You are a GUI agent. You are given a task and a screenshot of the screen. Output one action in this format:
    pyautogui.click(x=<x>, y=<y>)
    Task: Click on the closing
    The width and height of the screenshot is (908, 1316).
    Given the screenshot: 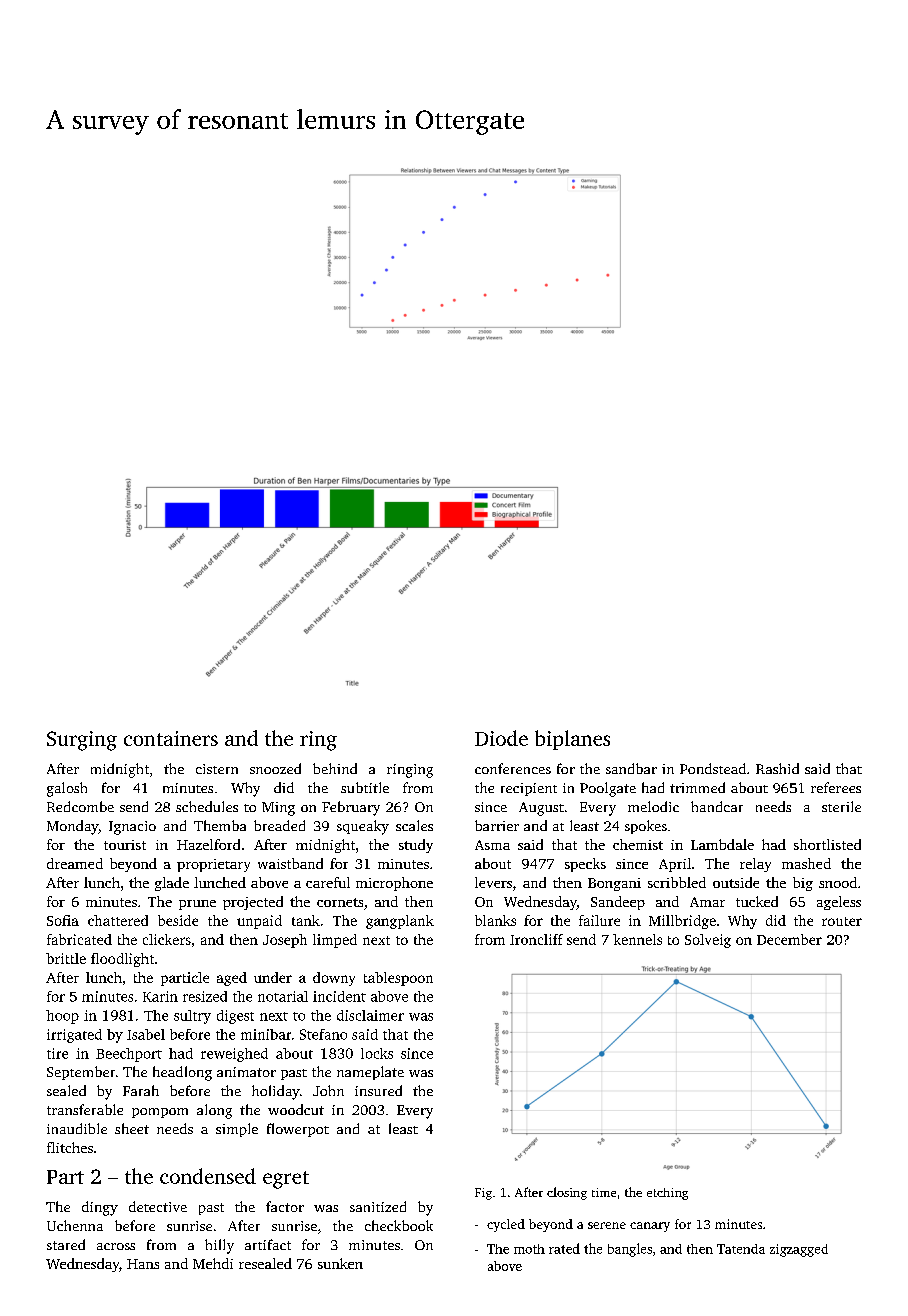 What is the action you would take?
    pyautogui.click(x=567, y=1193)
